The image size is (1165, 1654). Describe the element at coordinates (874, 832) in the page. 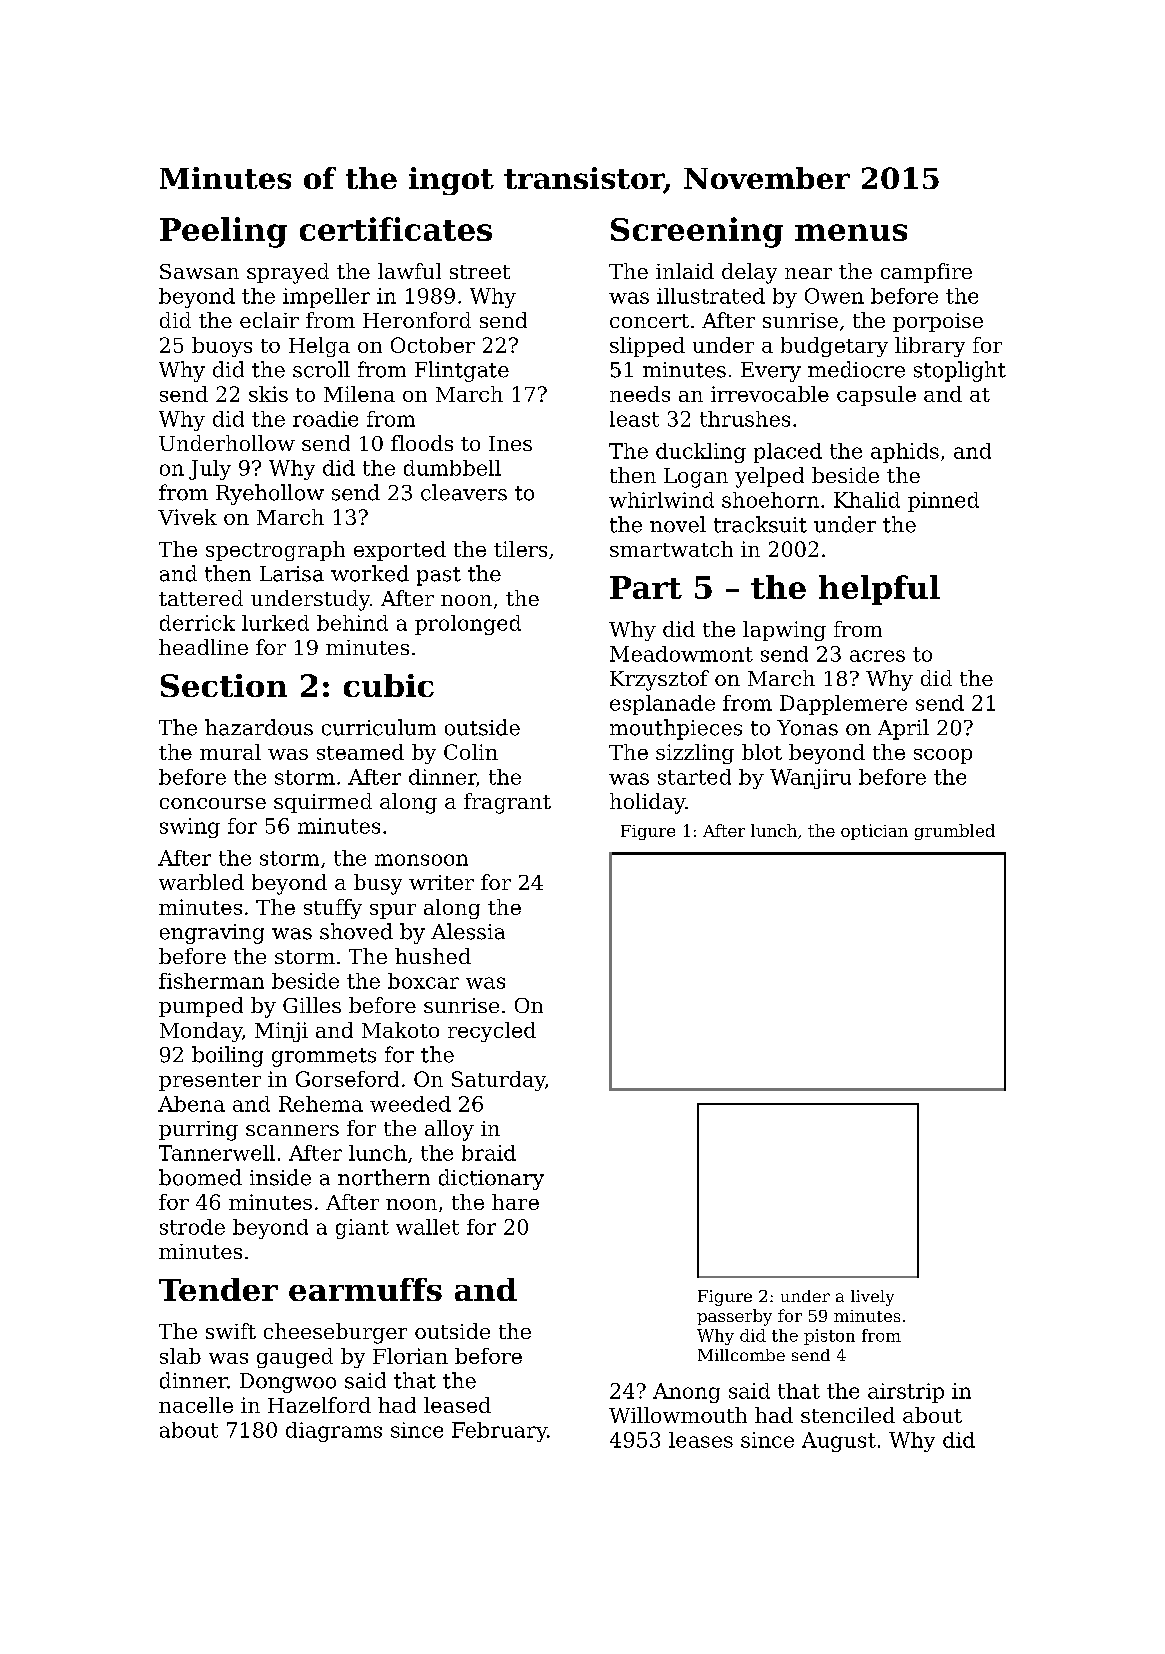

I see `optician` at that location.
